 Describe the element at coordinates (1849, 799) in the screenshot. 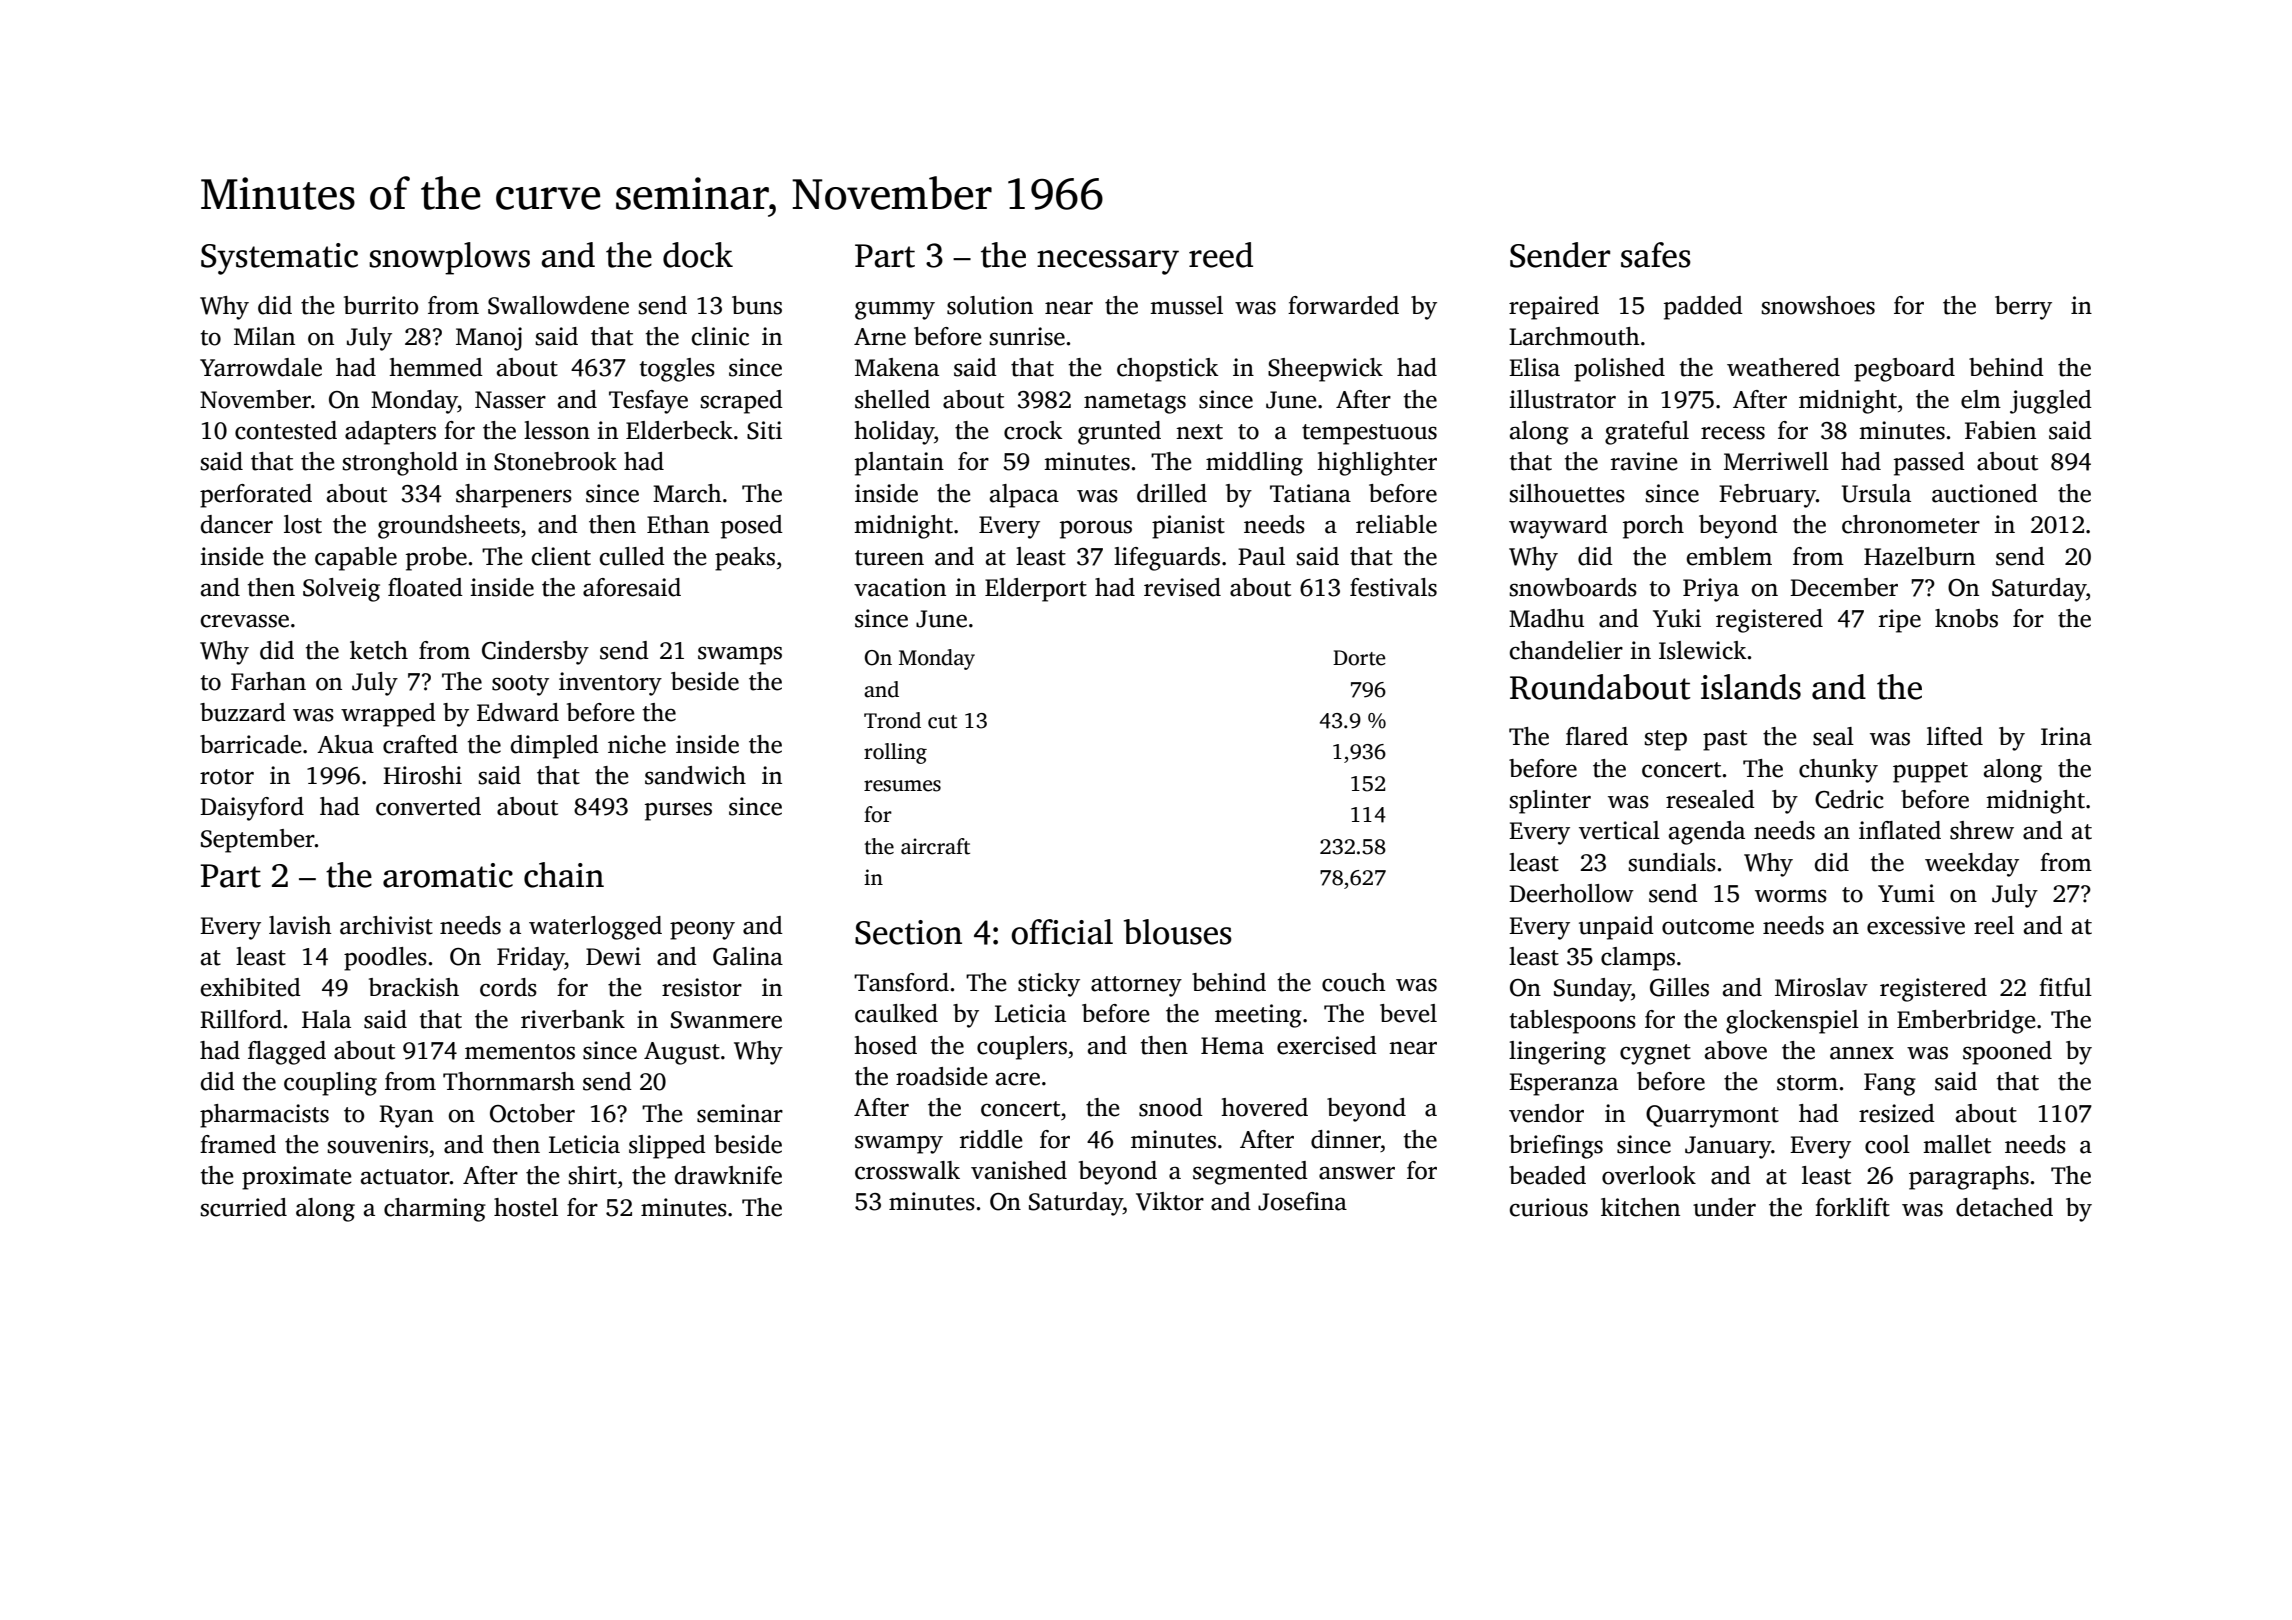

I see `Cedric` at that location.
